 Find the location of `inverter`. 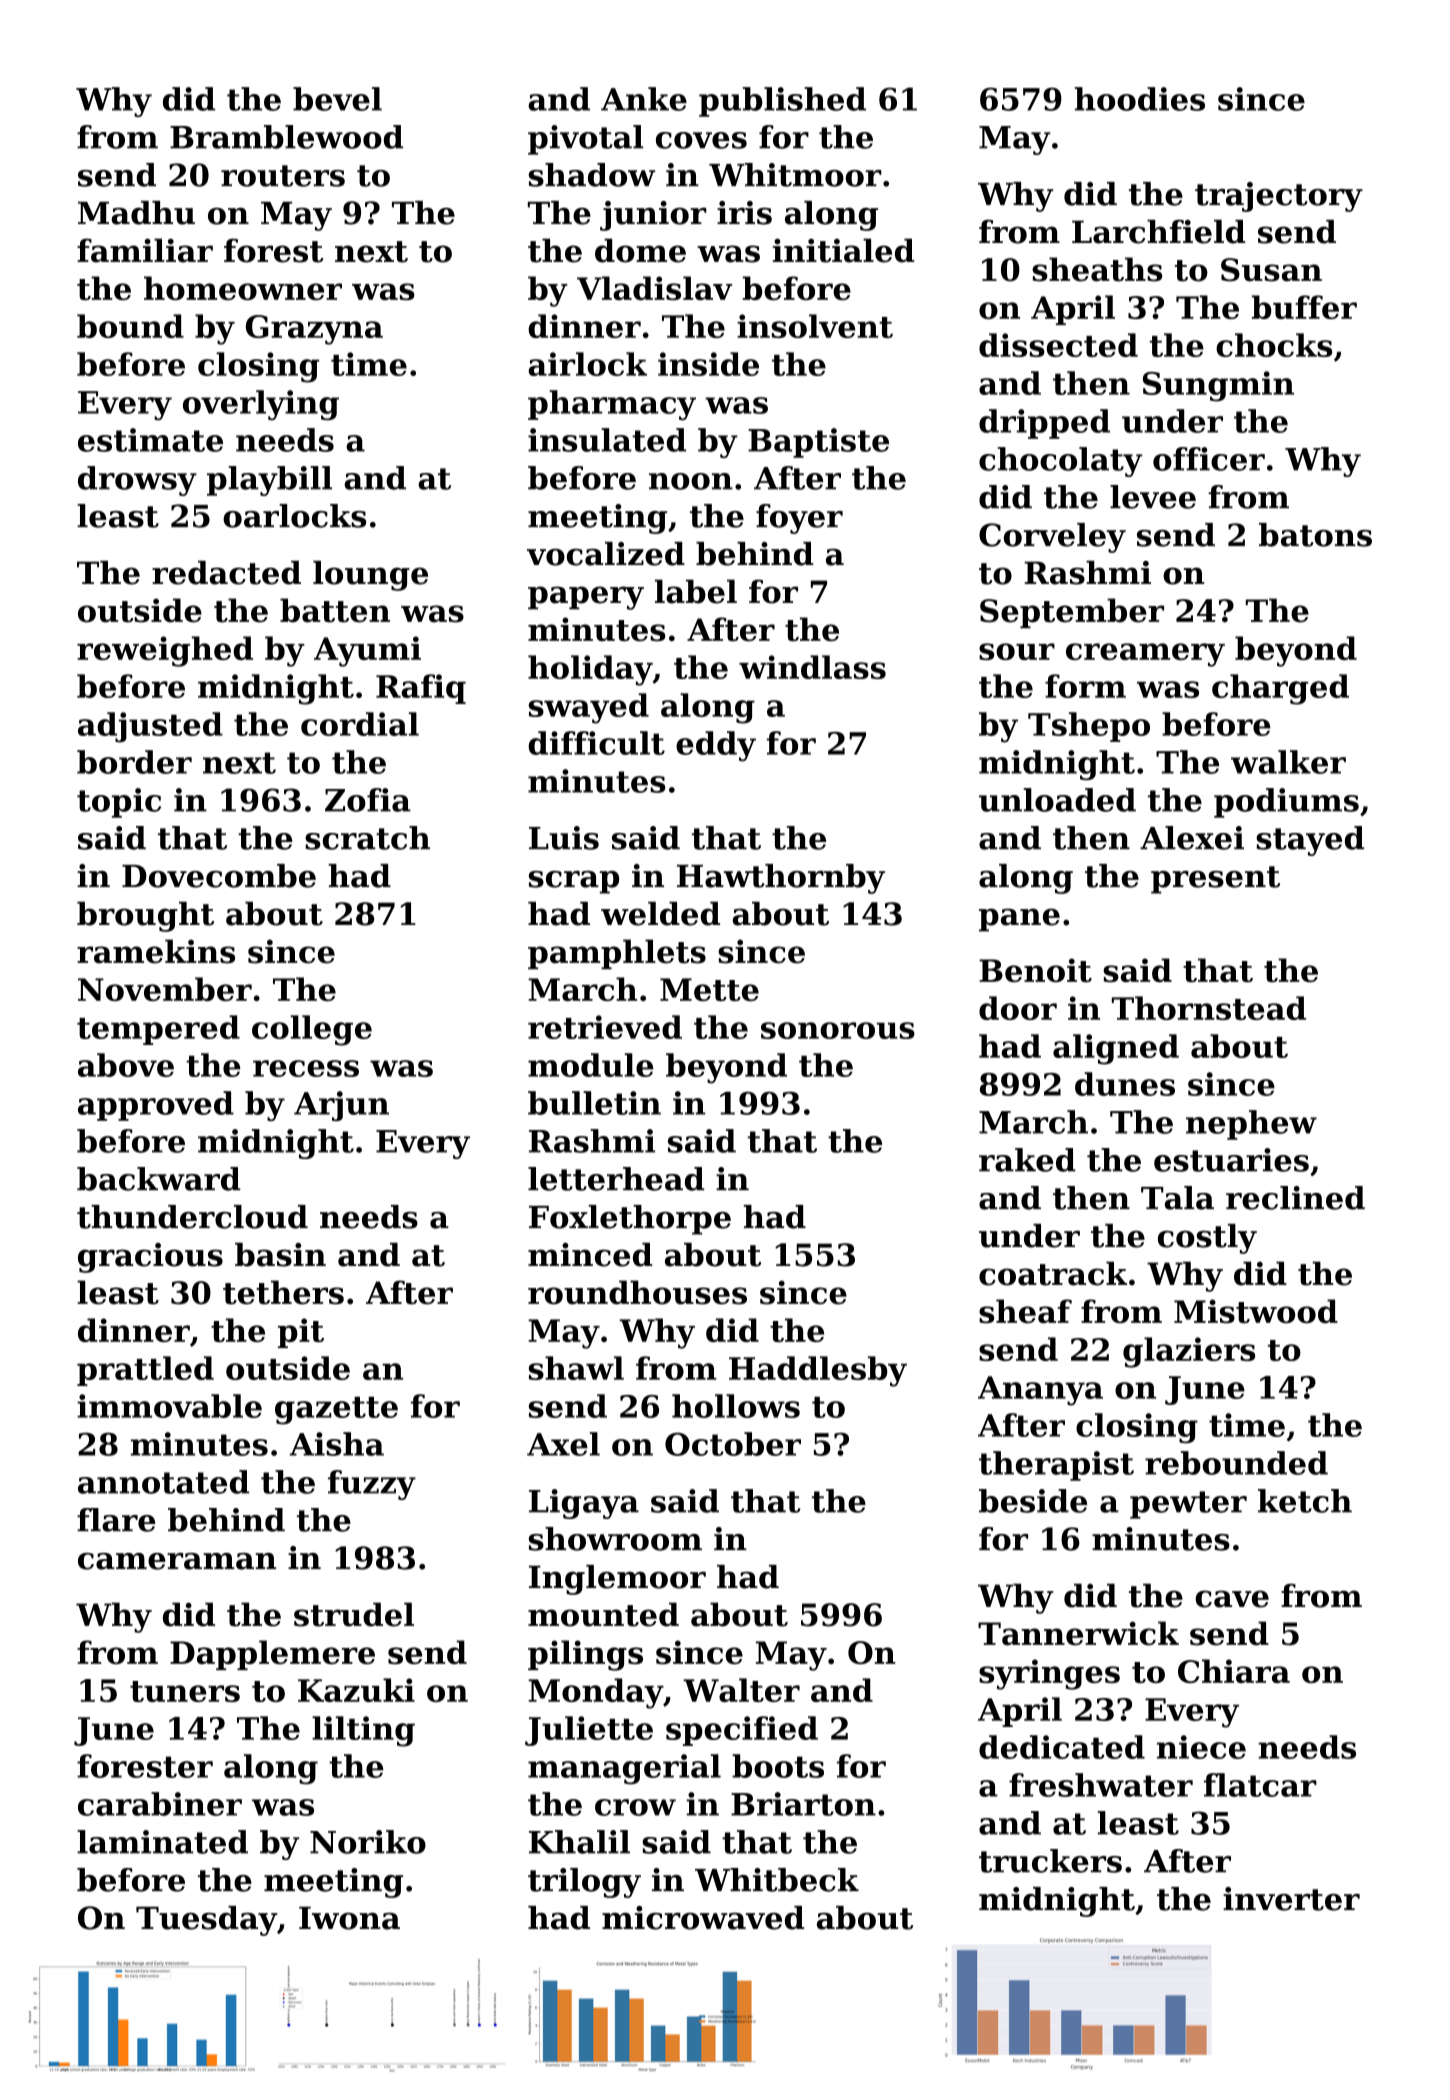

inverter is located at coordinates (1291, 1899).
